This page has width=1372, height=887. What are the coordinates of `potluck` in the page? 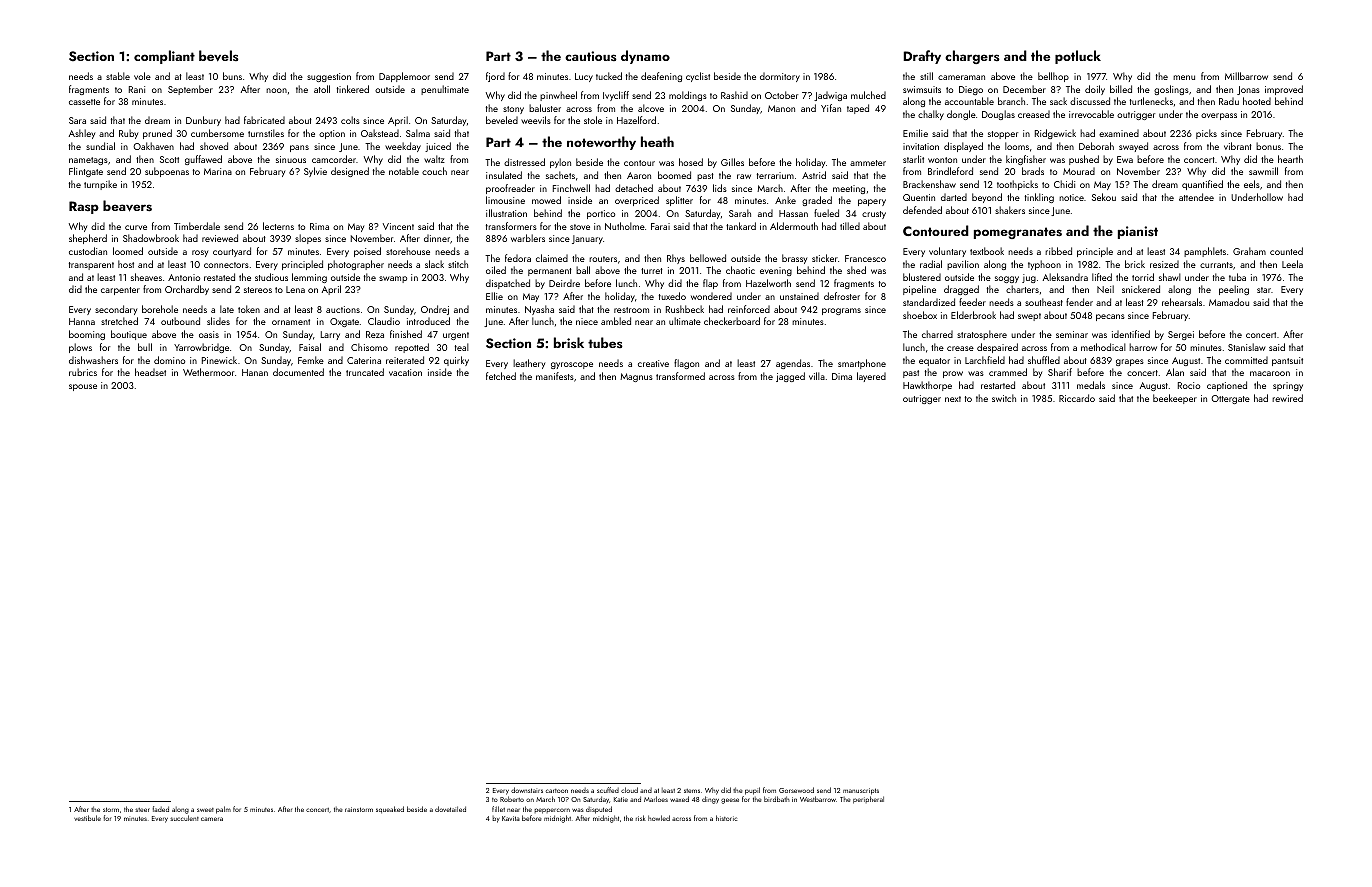 It's located at (1078, 57).
